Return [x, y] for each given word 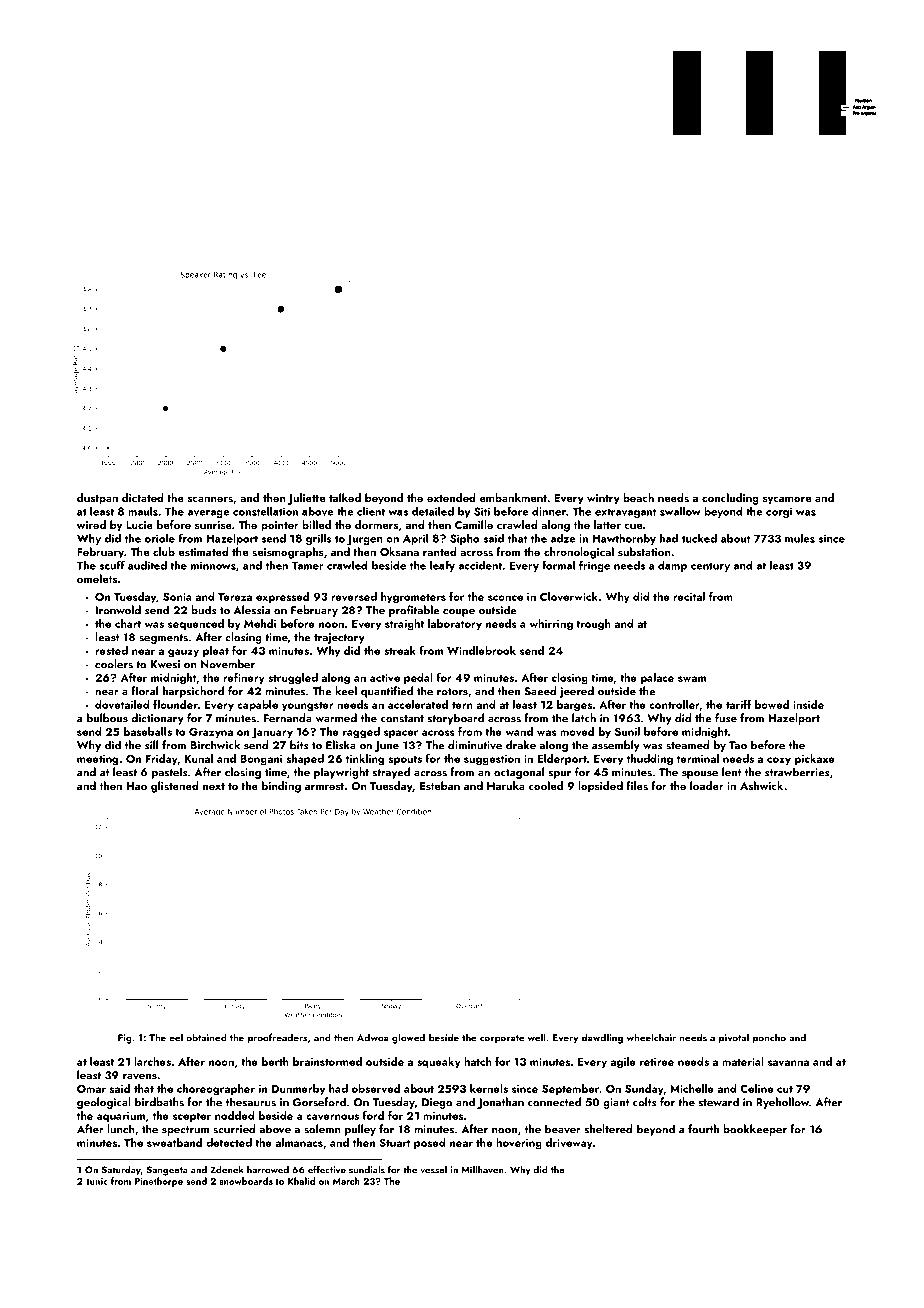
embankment [513, 497]
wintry [603, 499]
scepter [192, 1117]
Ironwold [118, 610]
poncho [769, 1038]
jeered [576, 692]
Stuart [395, 1142]
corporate [502, 1039]
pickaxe [814, 759]
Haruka [506, 785]
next [214, 786]
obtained [206, 1037]
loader [707, 785]
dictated [143, 497]
